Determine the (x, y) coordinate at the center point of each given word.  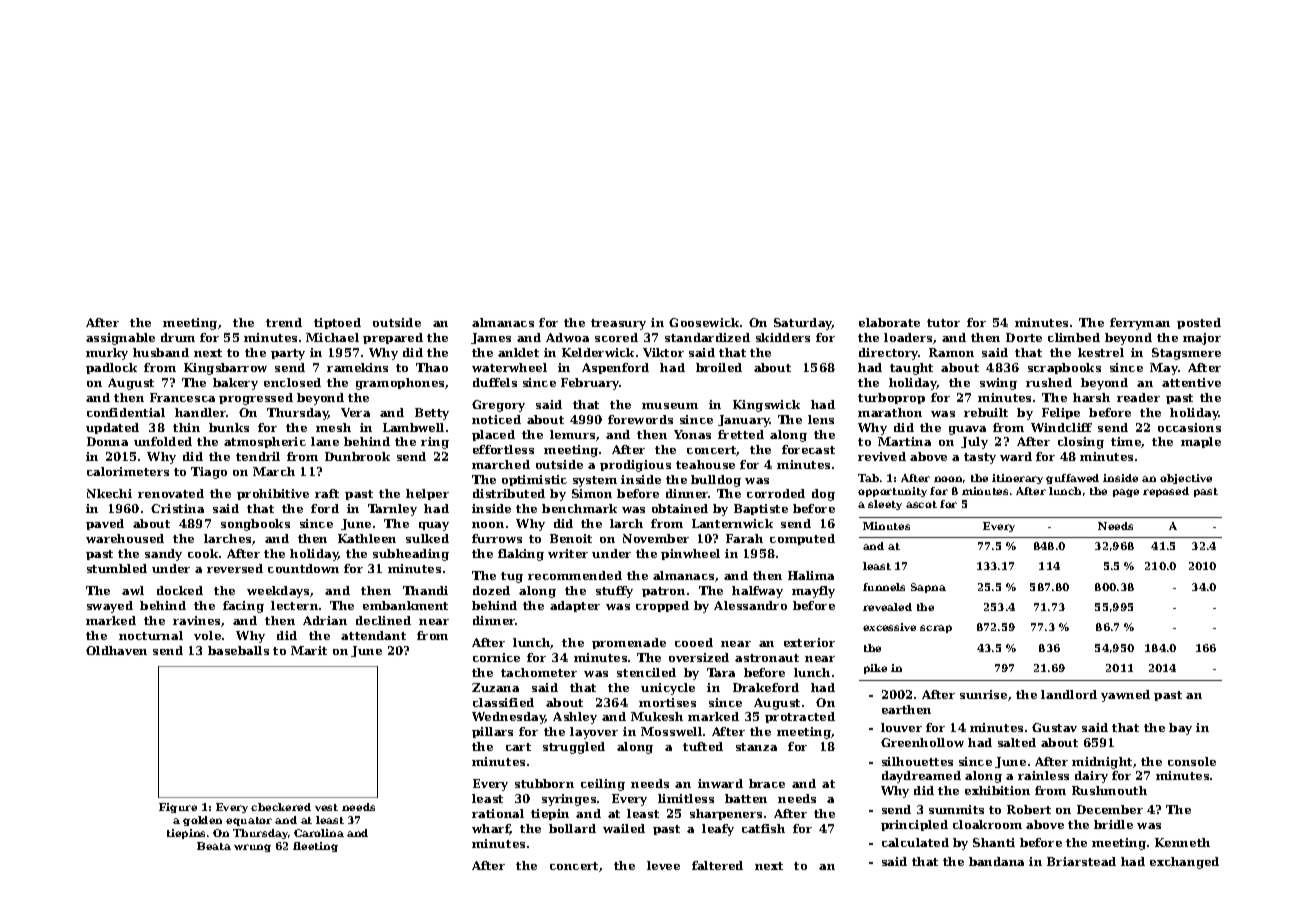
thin (186, 427)
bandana (996, 861)
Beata (214, 846)
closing (1081, 443)
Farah (744, 538)
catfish (763, 828)
